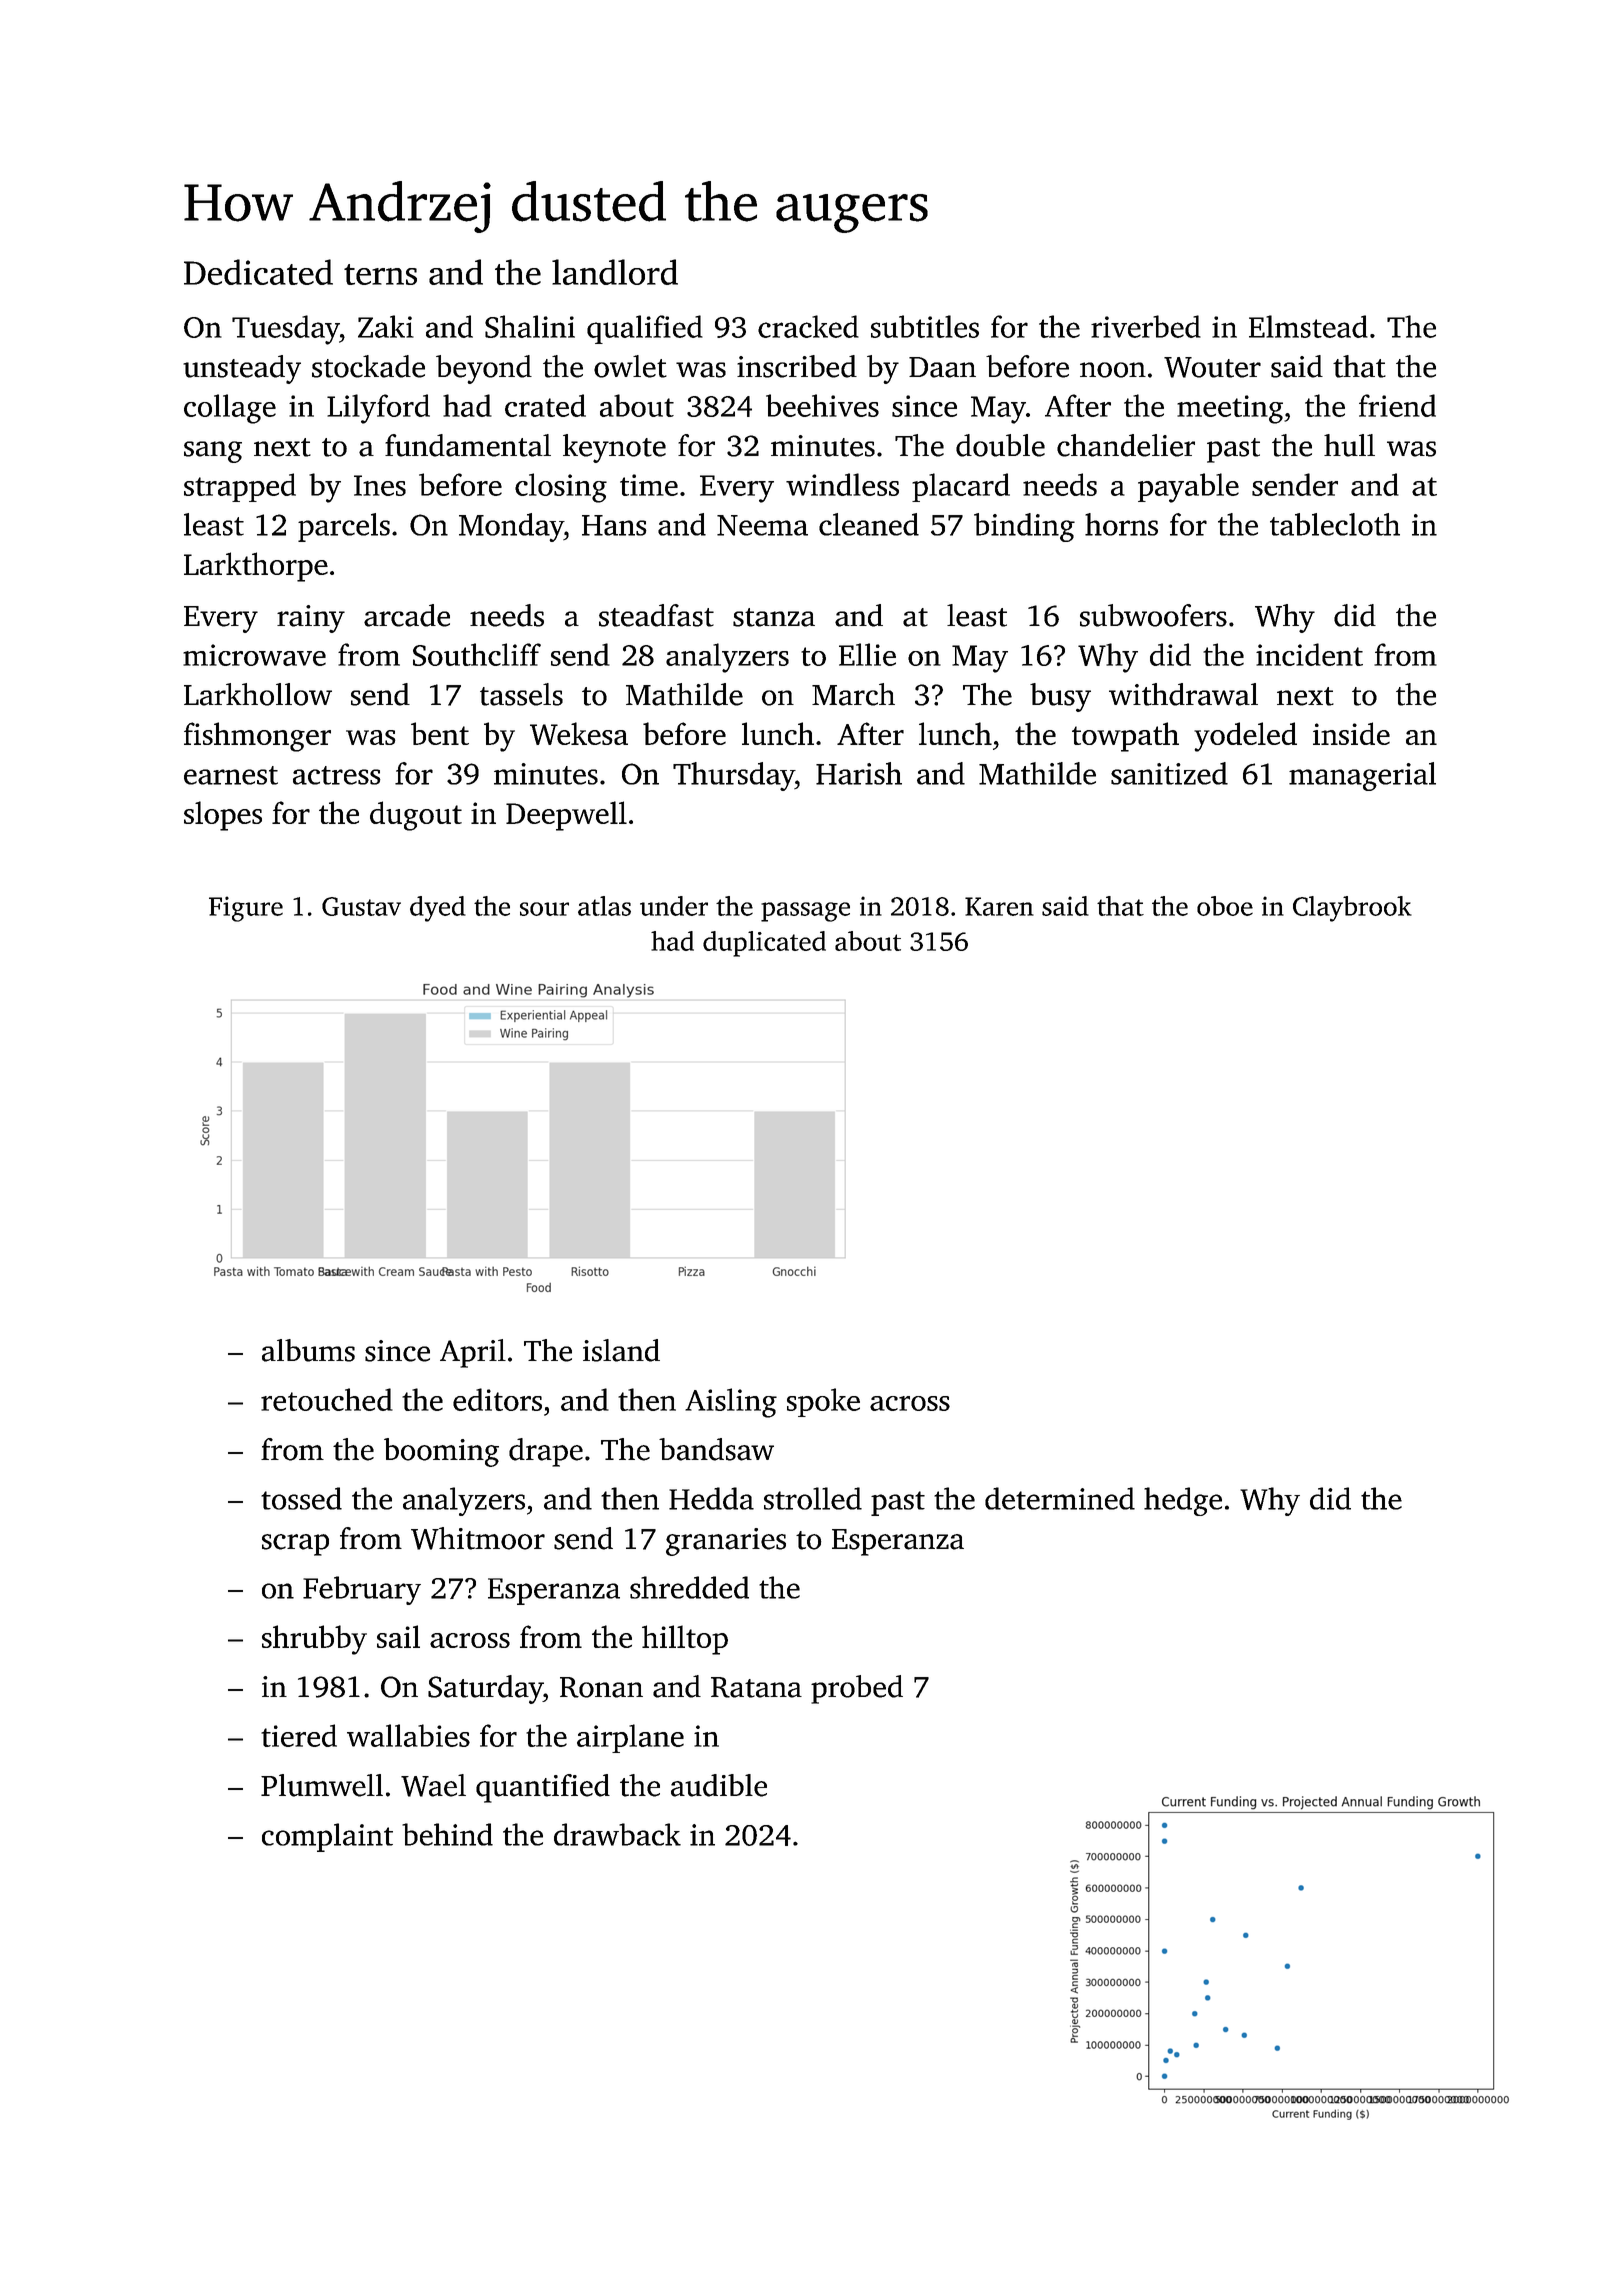 The width and height of the screenshot is (1620, 2292). Describe the element at coordinates (1225, 906) in the screenshot. I see `oboe` at that location.
